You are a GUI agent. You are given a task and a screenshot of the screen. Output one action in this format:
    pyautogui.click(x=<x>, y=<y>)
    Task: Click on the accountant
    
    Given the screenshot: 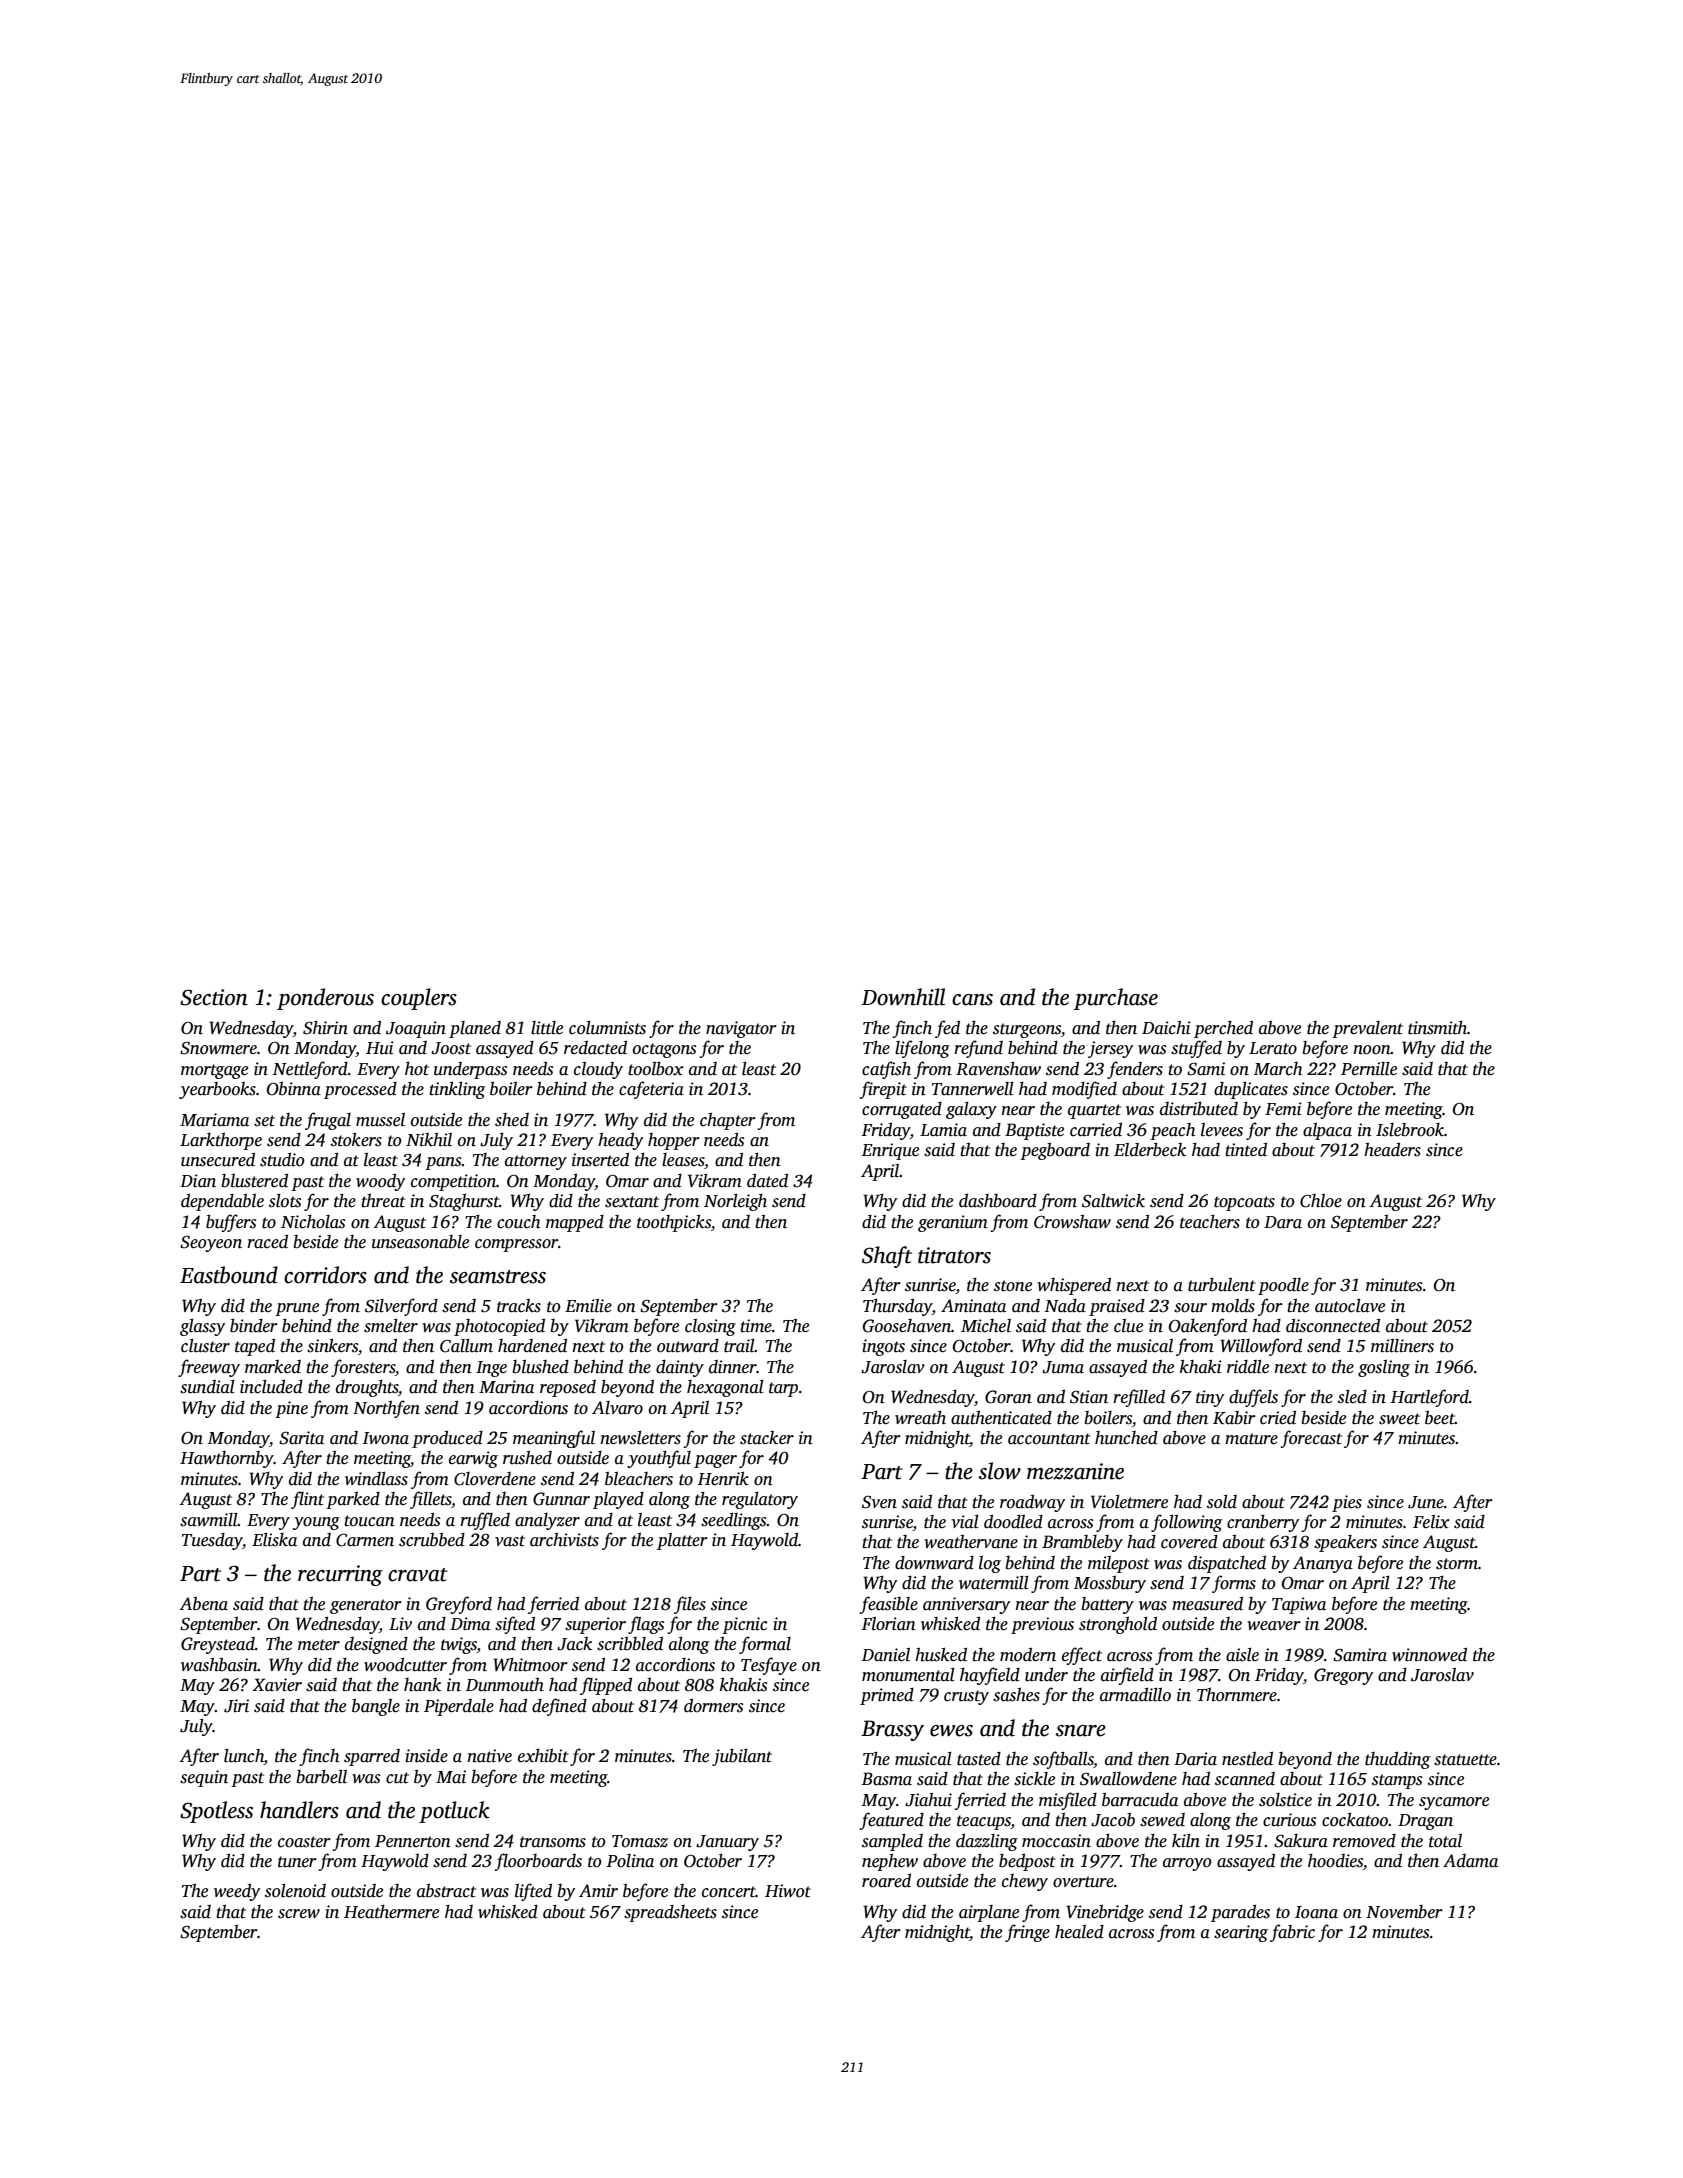 What is the action you would take?
    pyautogui.click(x=1049, y=1439)
